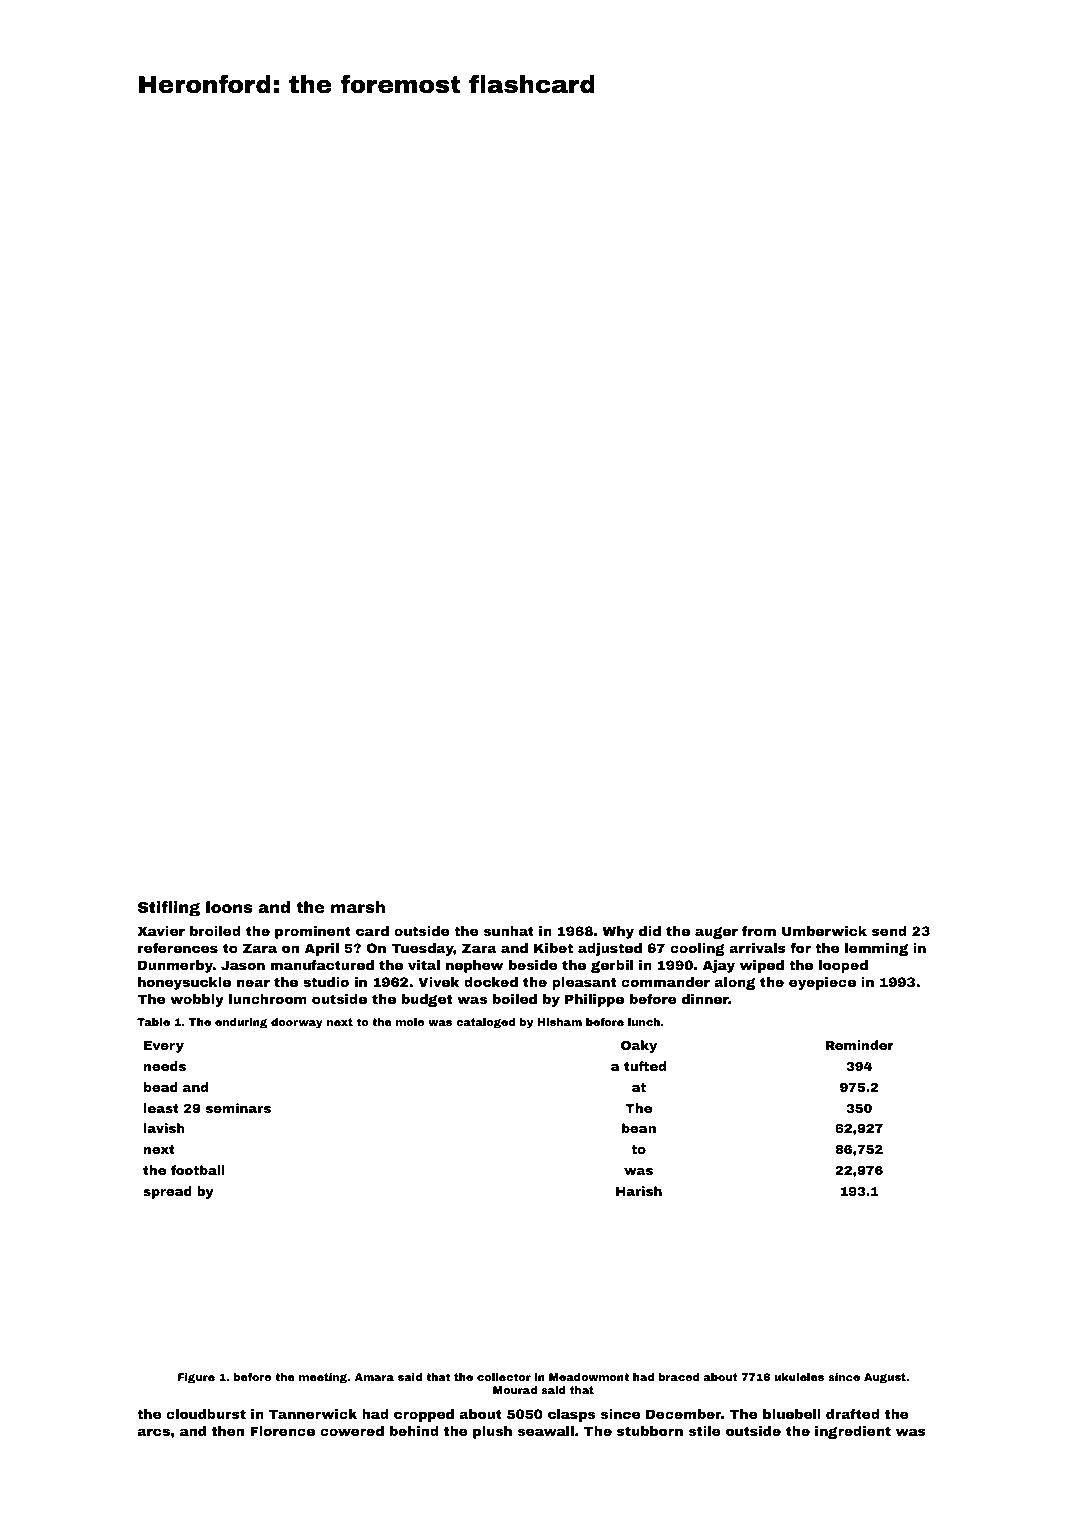 Image resolution: width=1087 pixels, height=1538 pixels. What do you see at coordinates (645, 1066) in the screenshot?
I see `tufted` at bounding box center [645, 1066].
